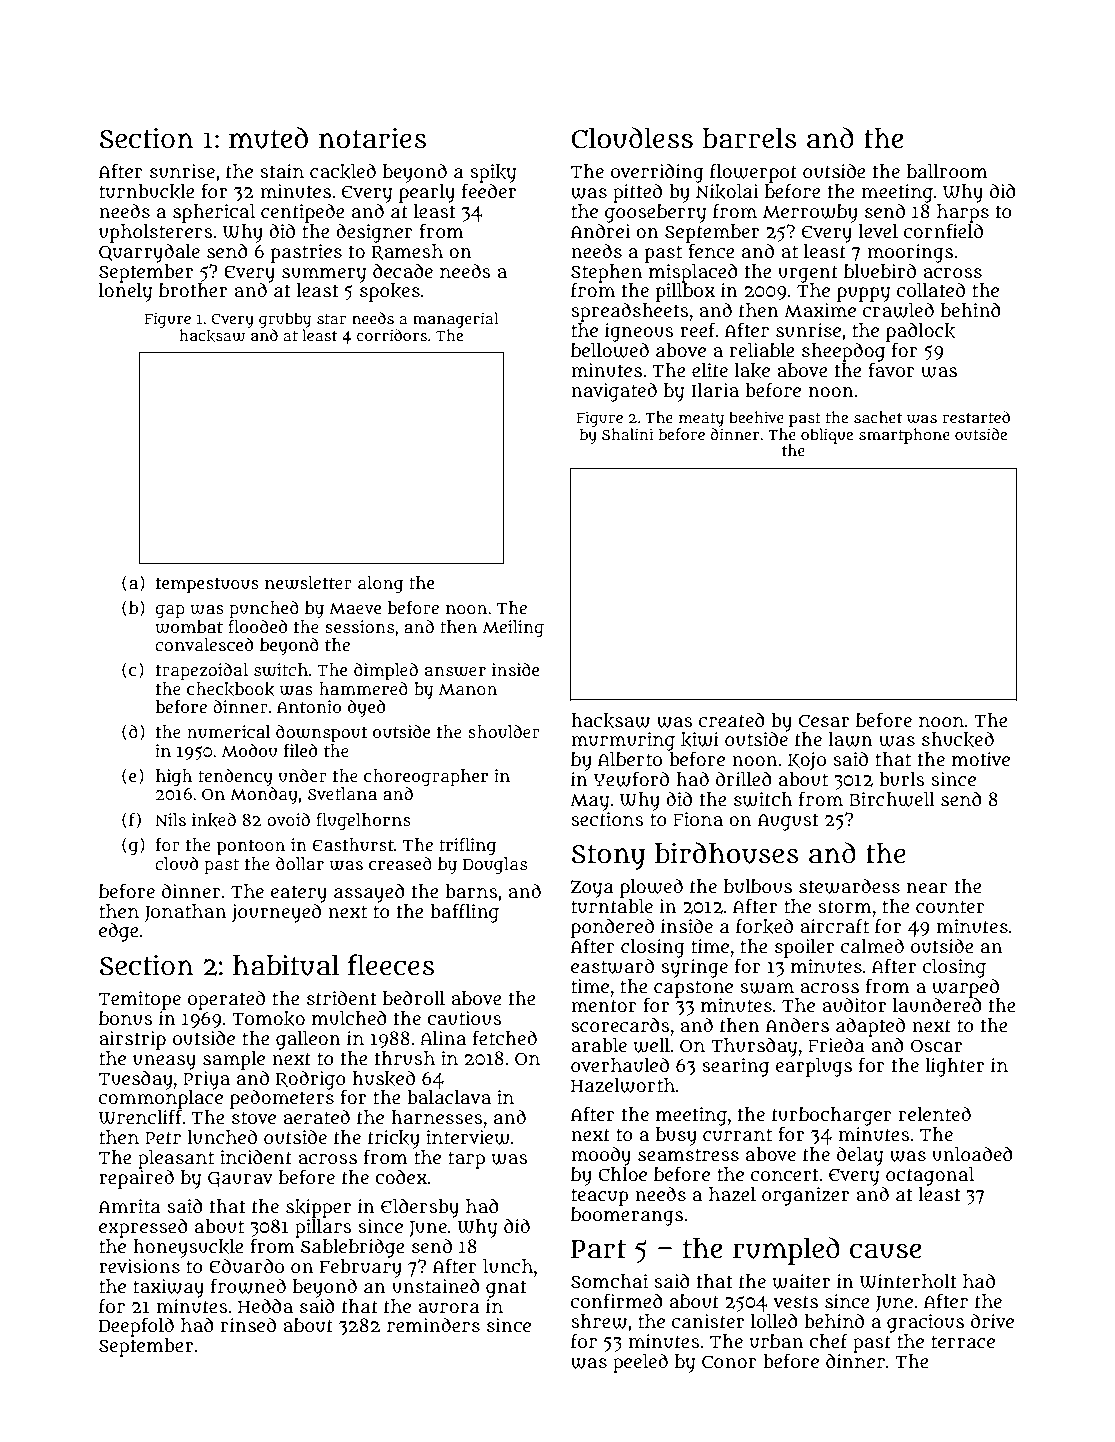 The height and width of the screenshot is (1442, 1115). I want to click on smartphone, so click(904, 436).
